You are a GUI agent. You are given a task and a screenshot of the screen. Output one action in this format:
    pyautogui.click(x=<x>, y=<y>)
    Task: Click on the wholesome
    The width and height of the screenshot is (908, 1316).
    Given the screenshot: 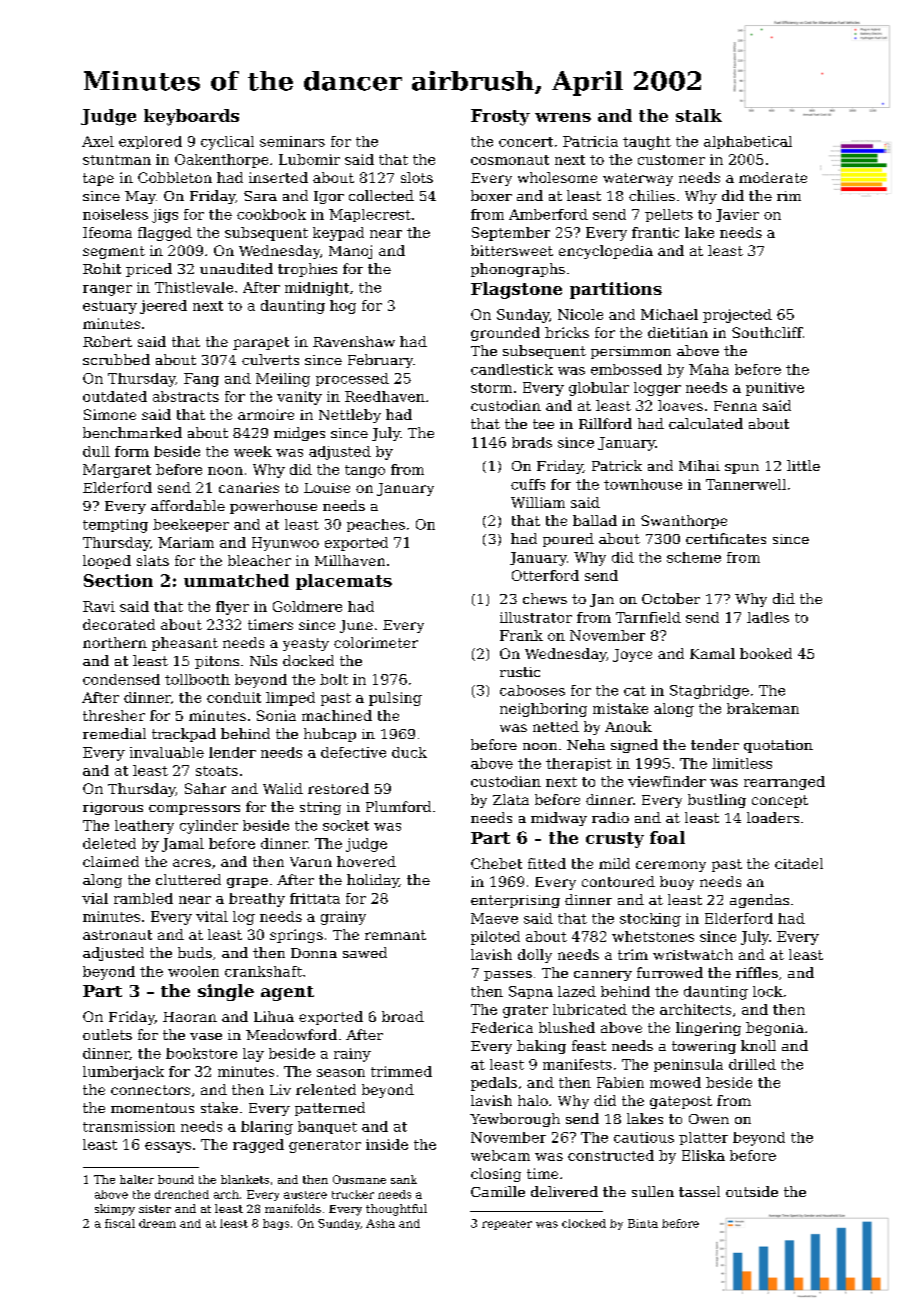 What is the action you would take?
    pyautogui.click(x=557, y=177)
